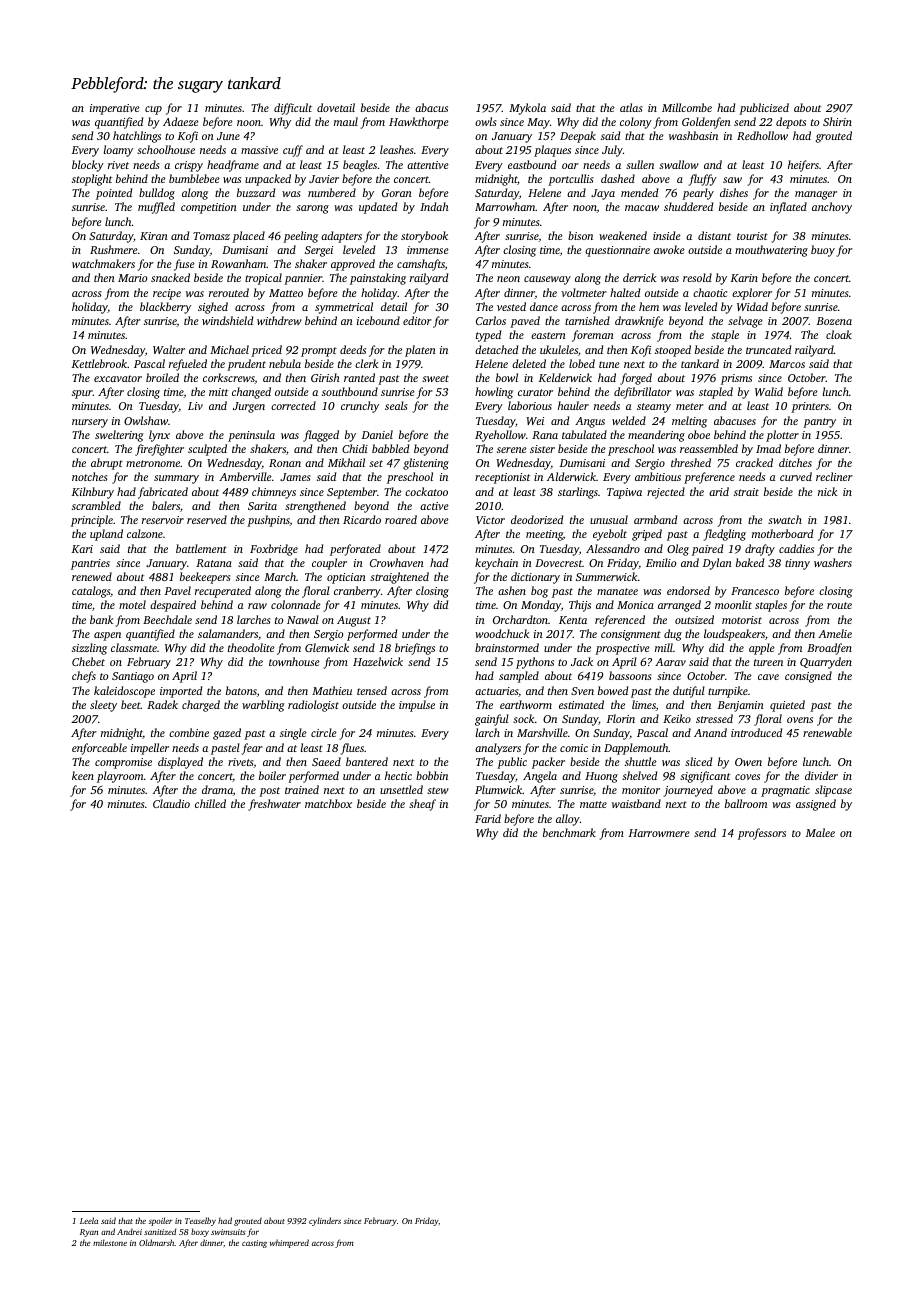  Describe the element at coordinates (742, 620) in the screenshot. I see `motorist` at that location.
